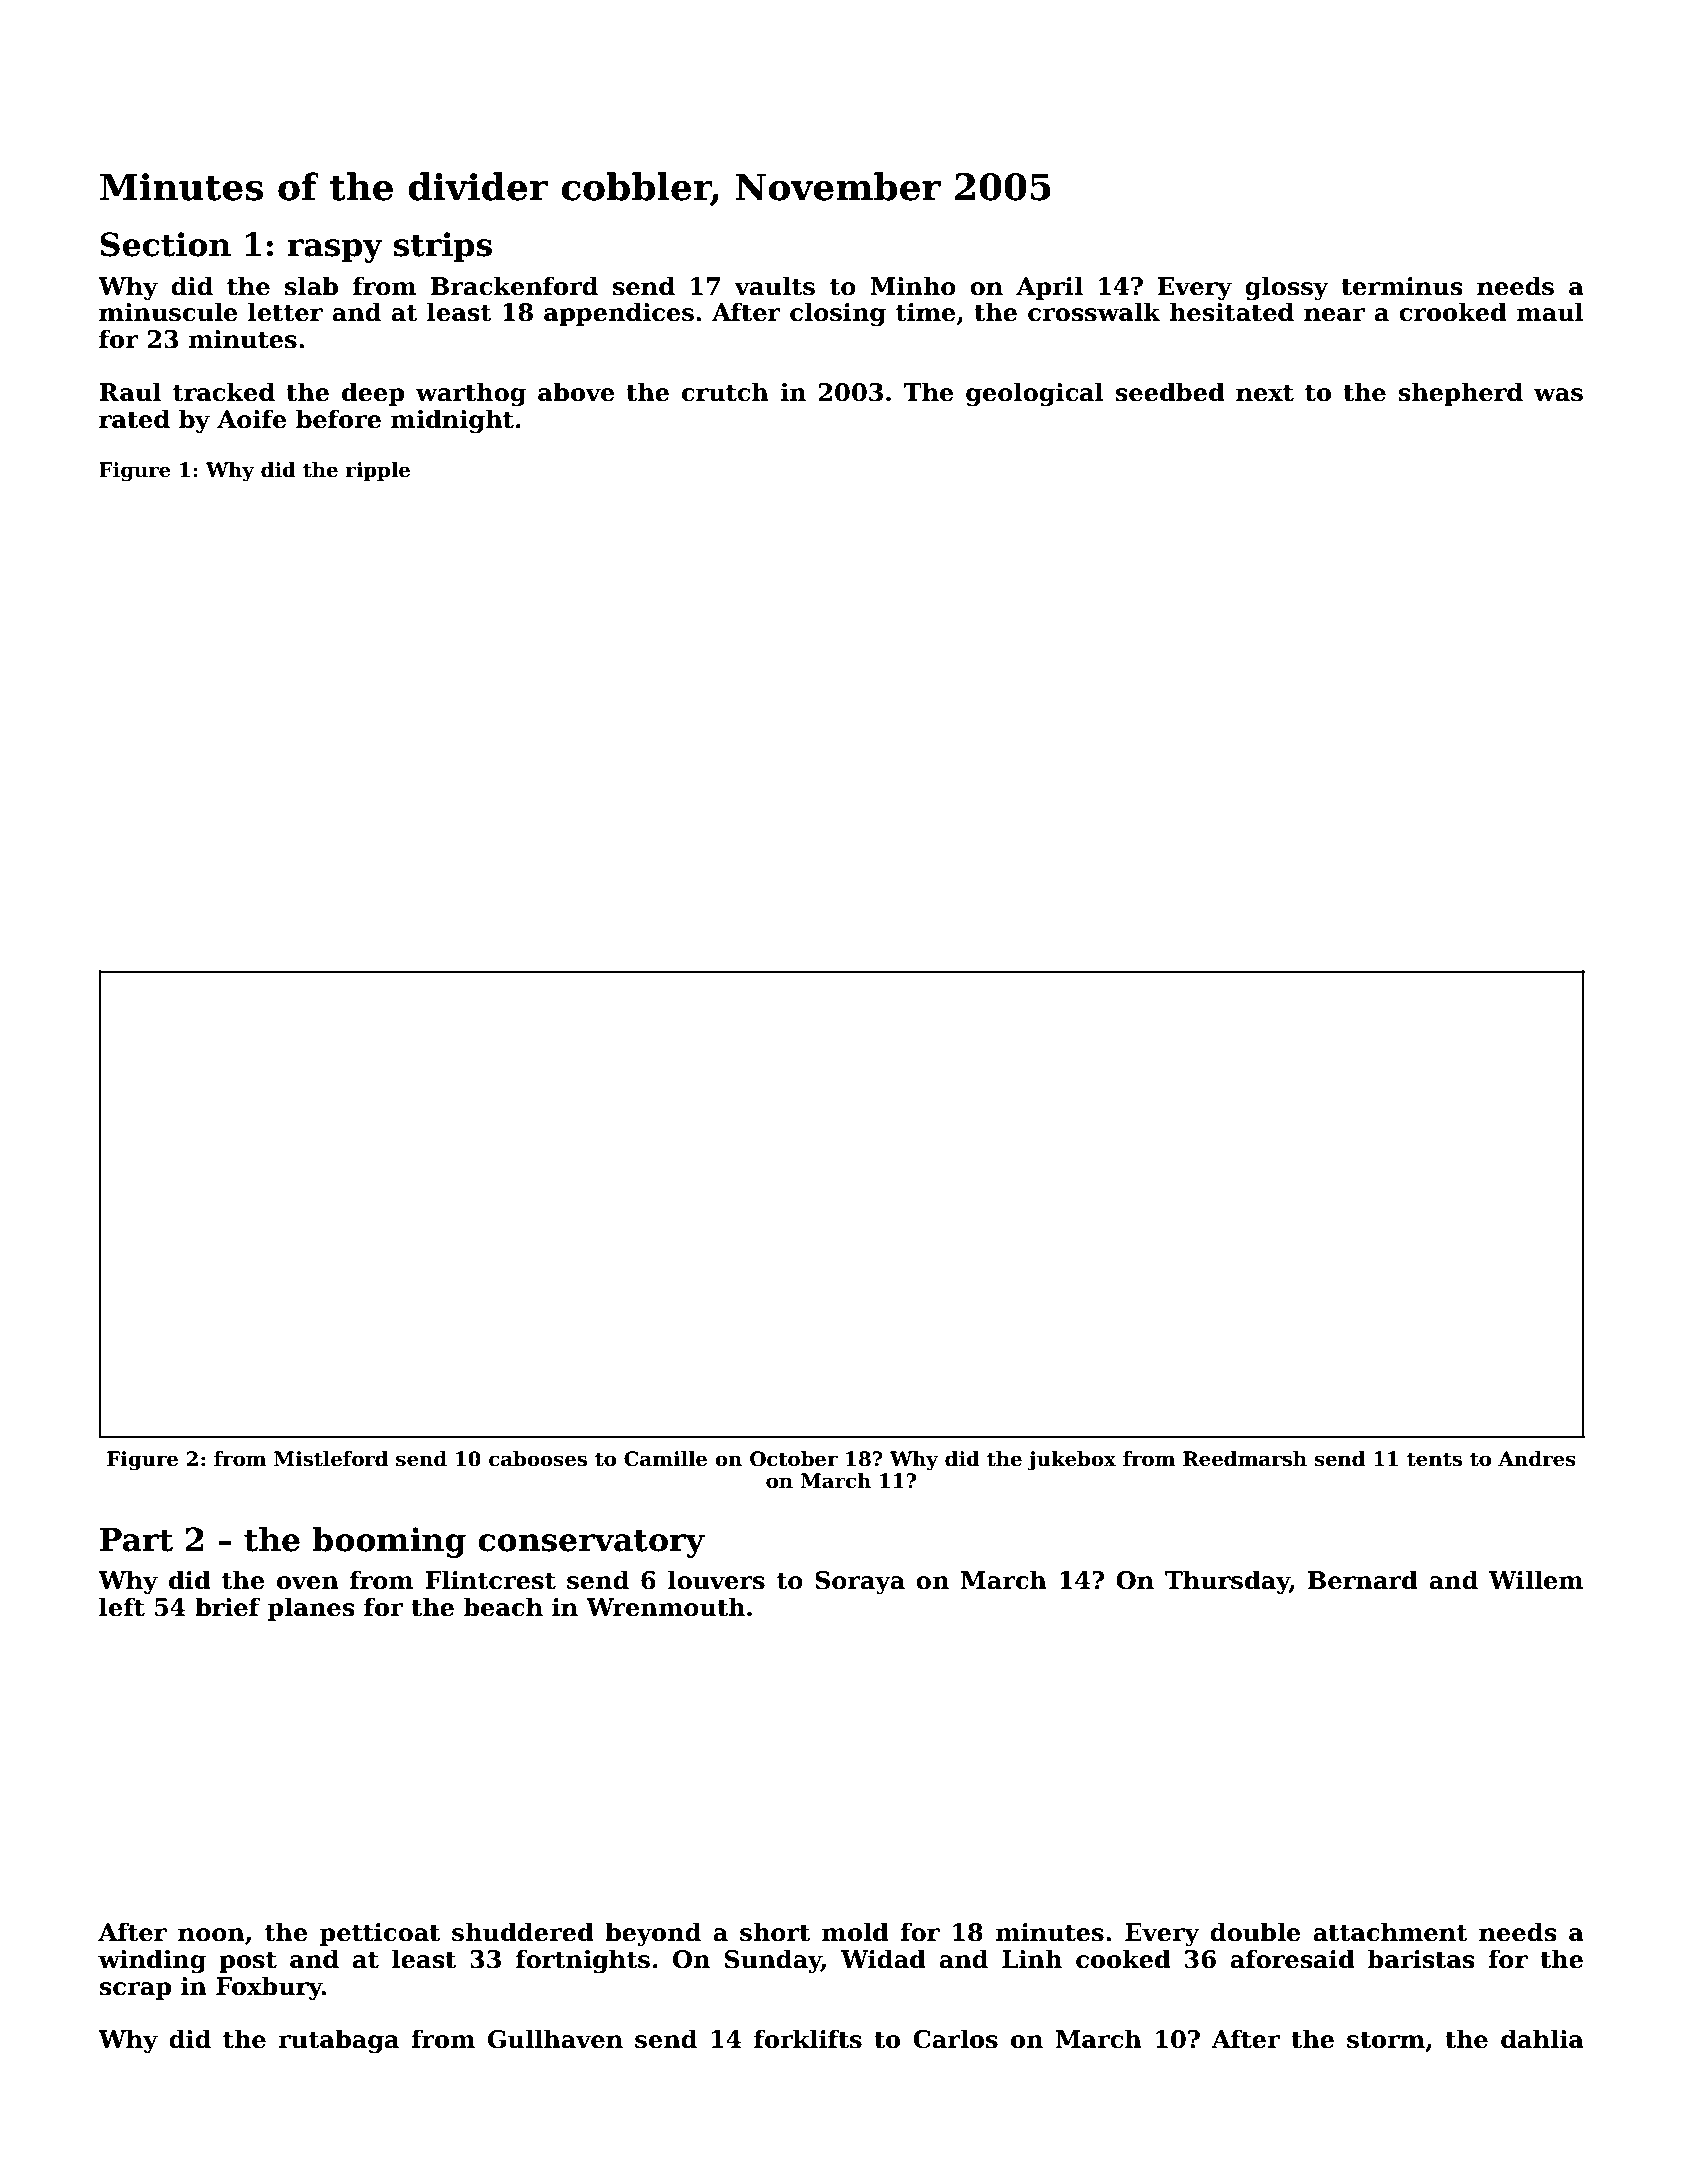 This screenshot has height=2178, width=1683. I want to click on vaults, so click(774, 286).
